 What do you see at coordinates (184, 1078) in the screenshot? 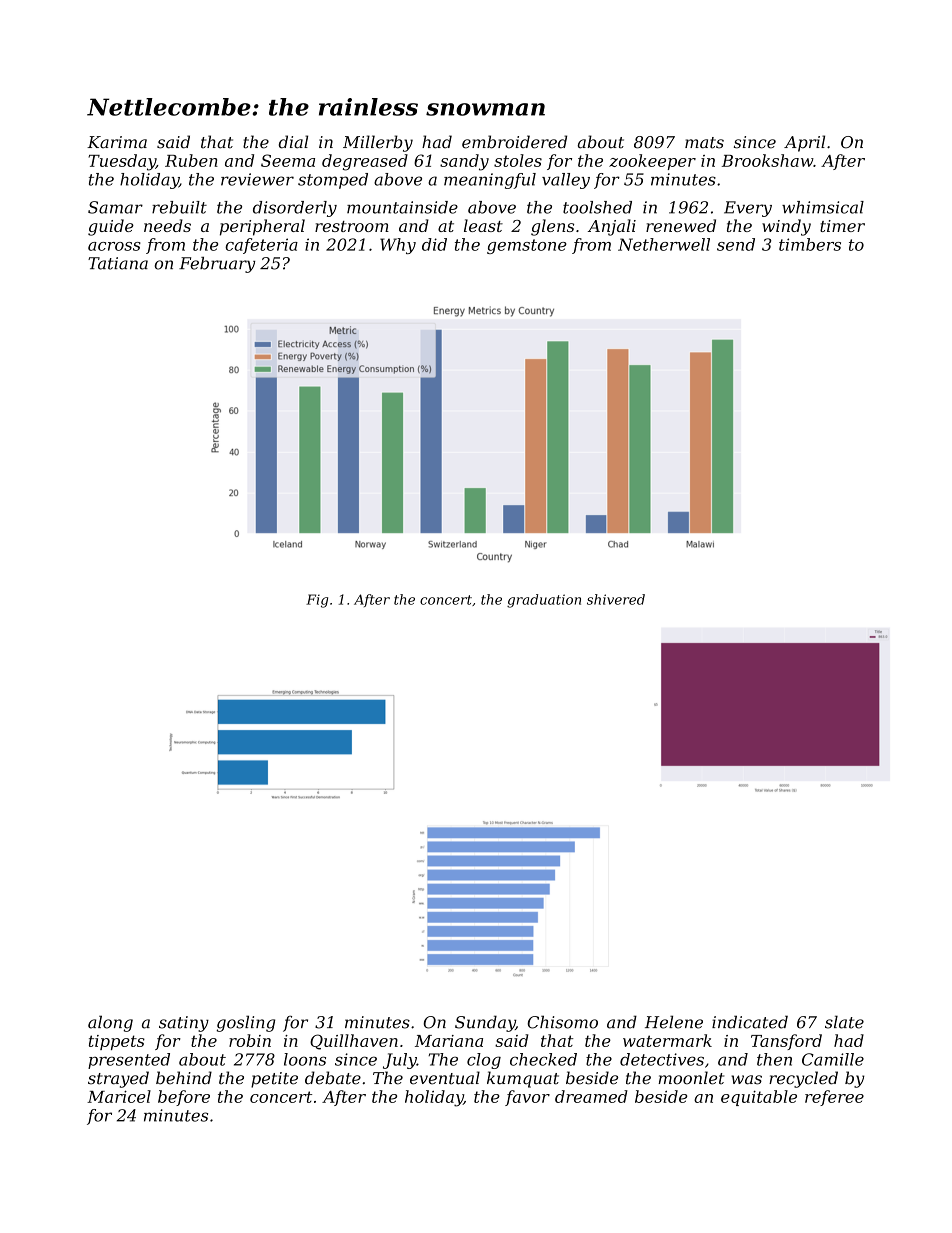
I see `behind` at bounding box center [184, 1078].
